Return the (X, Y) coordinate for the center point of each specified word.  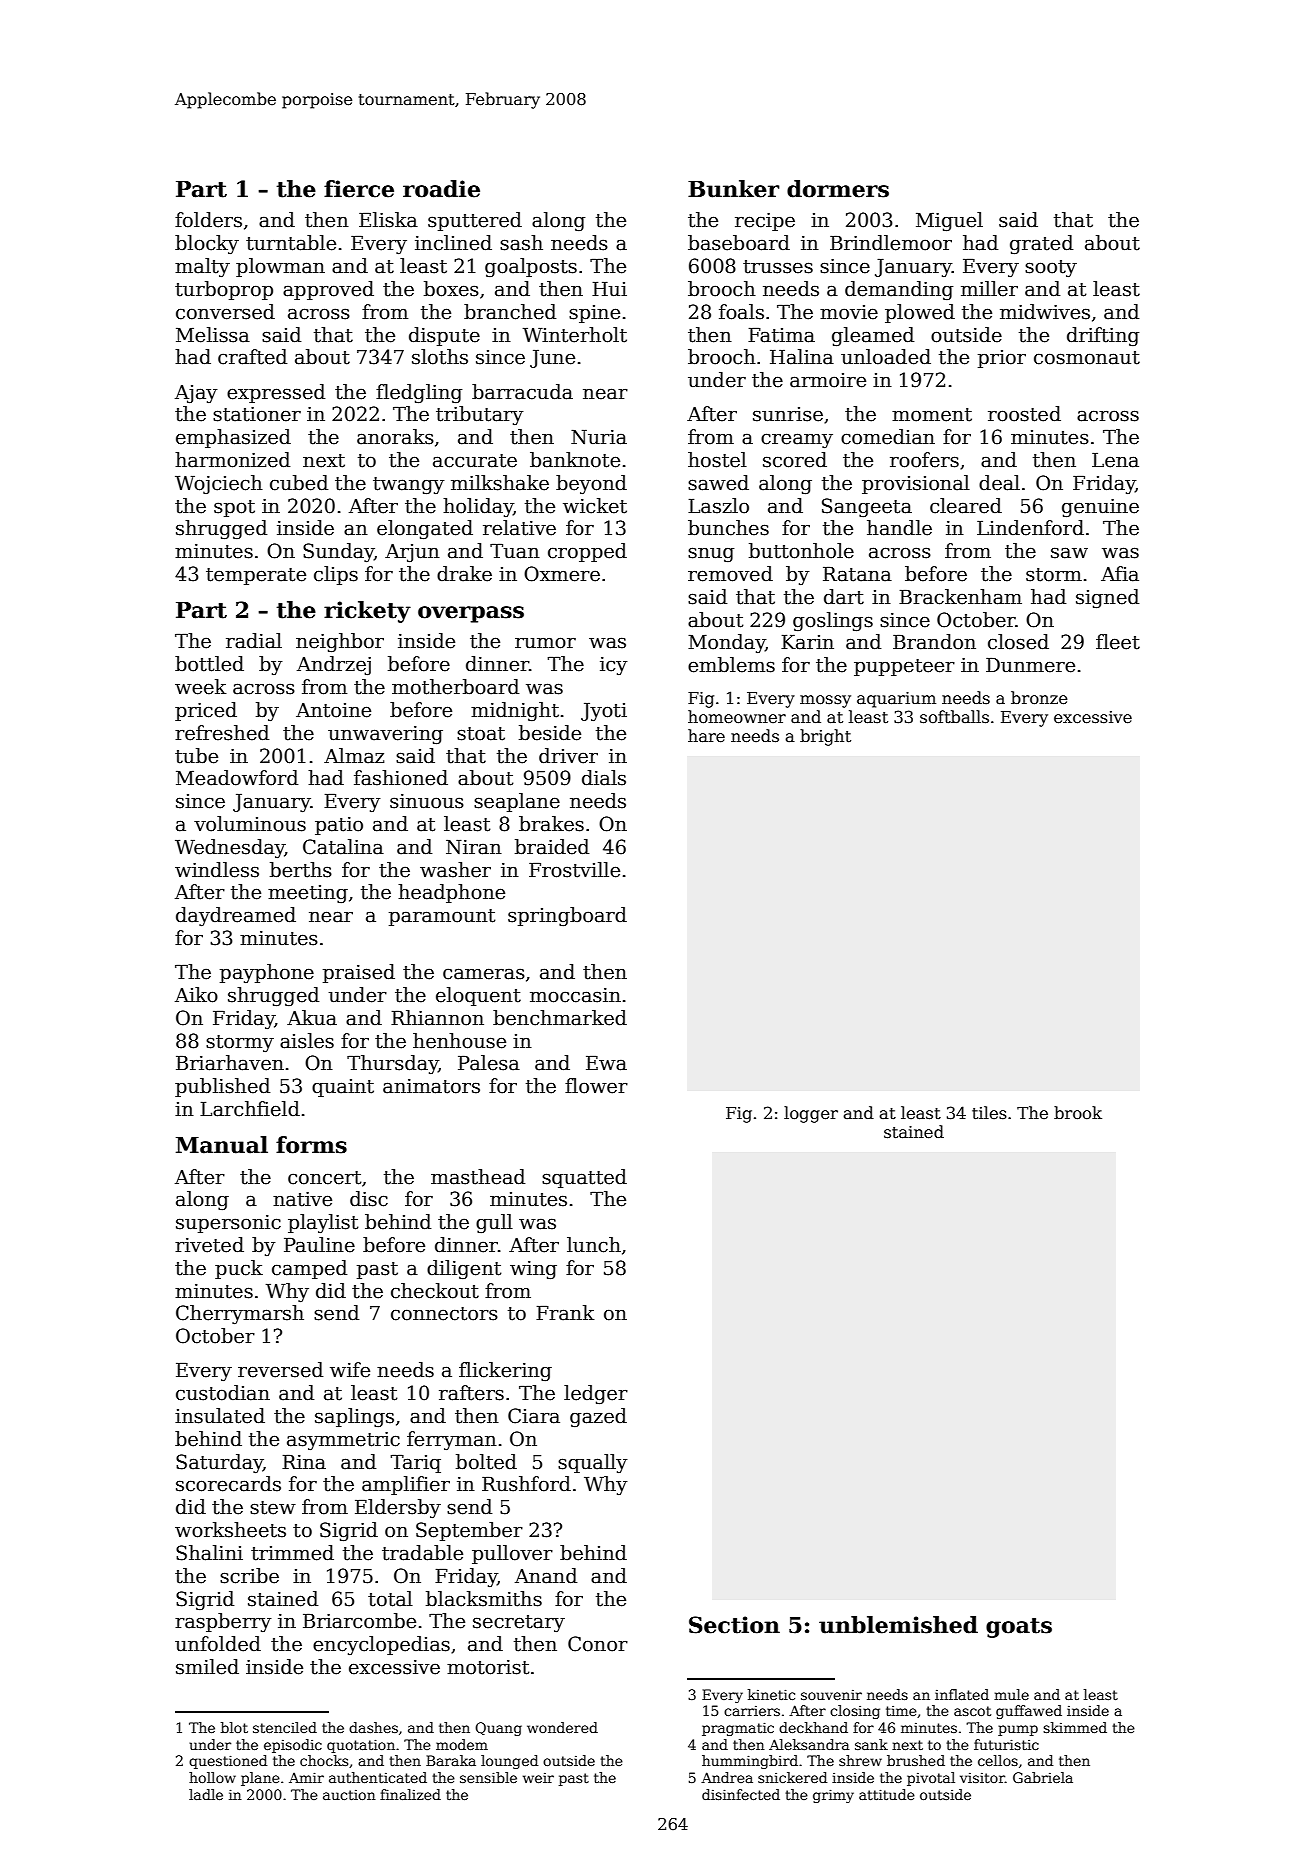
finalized (410, 1794)
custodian (223, 1393)
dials (604, 778)
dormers (838, 189)
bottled (209, 664)
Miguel (949, 221)
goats (1019, 1628)
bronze (1039, 698)
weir (538, 1778)
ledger (596, 1394)
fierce (359, 189)
